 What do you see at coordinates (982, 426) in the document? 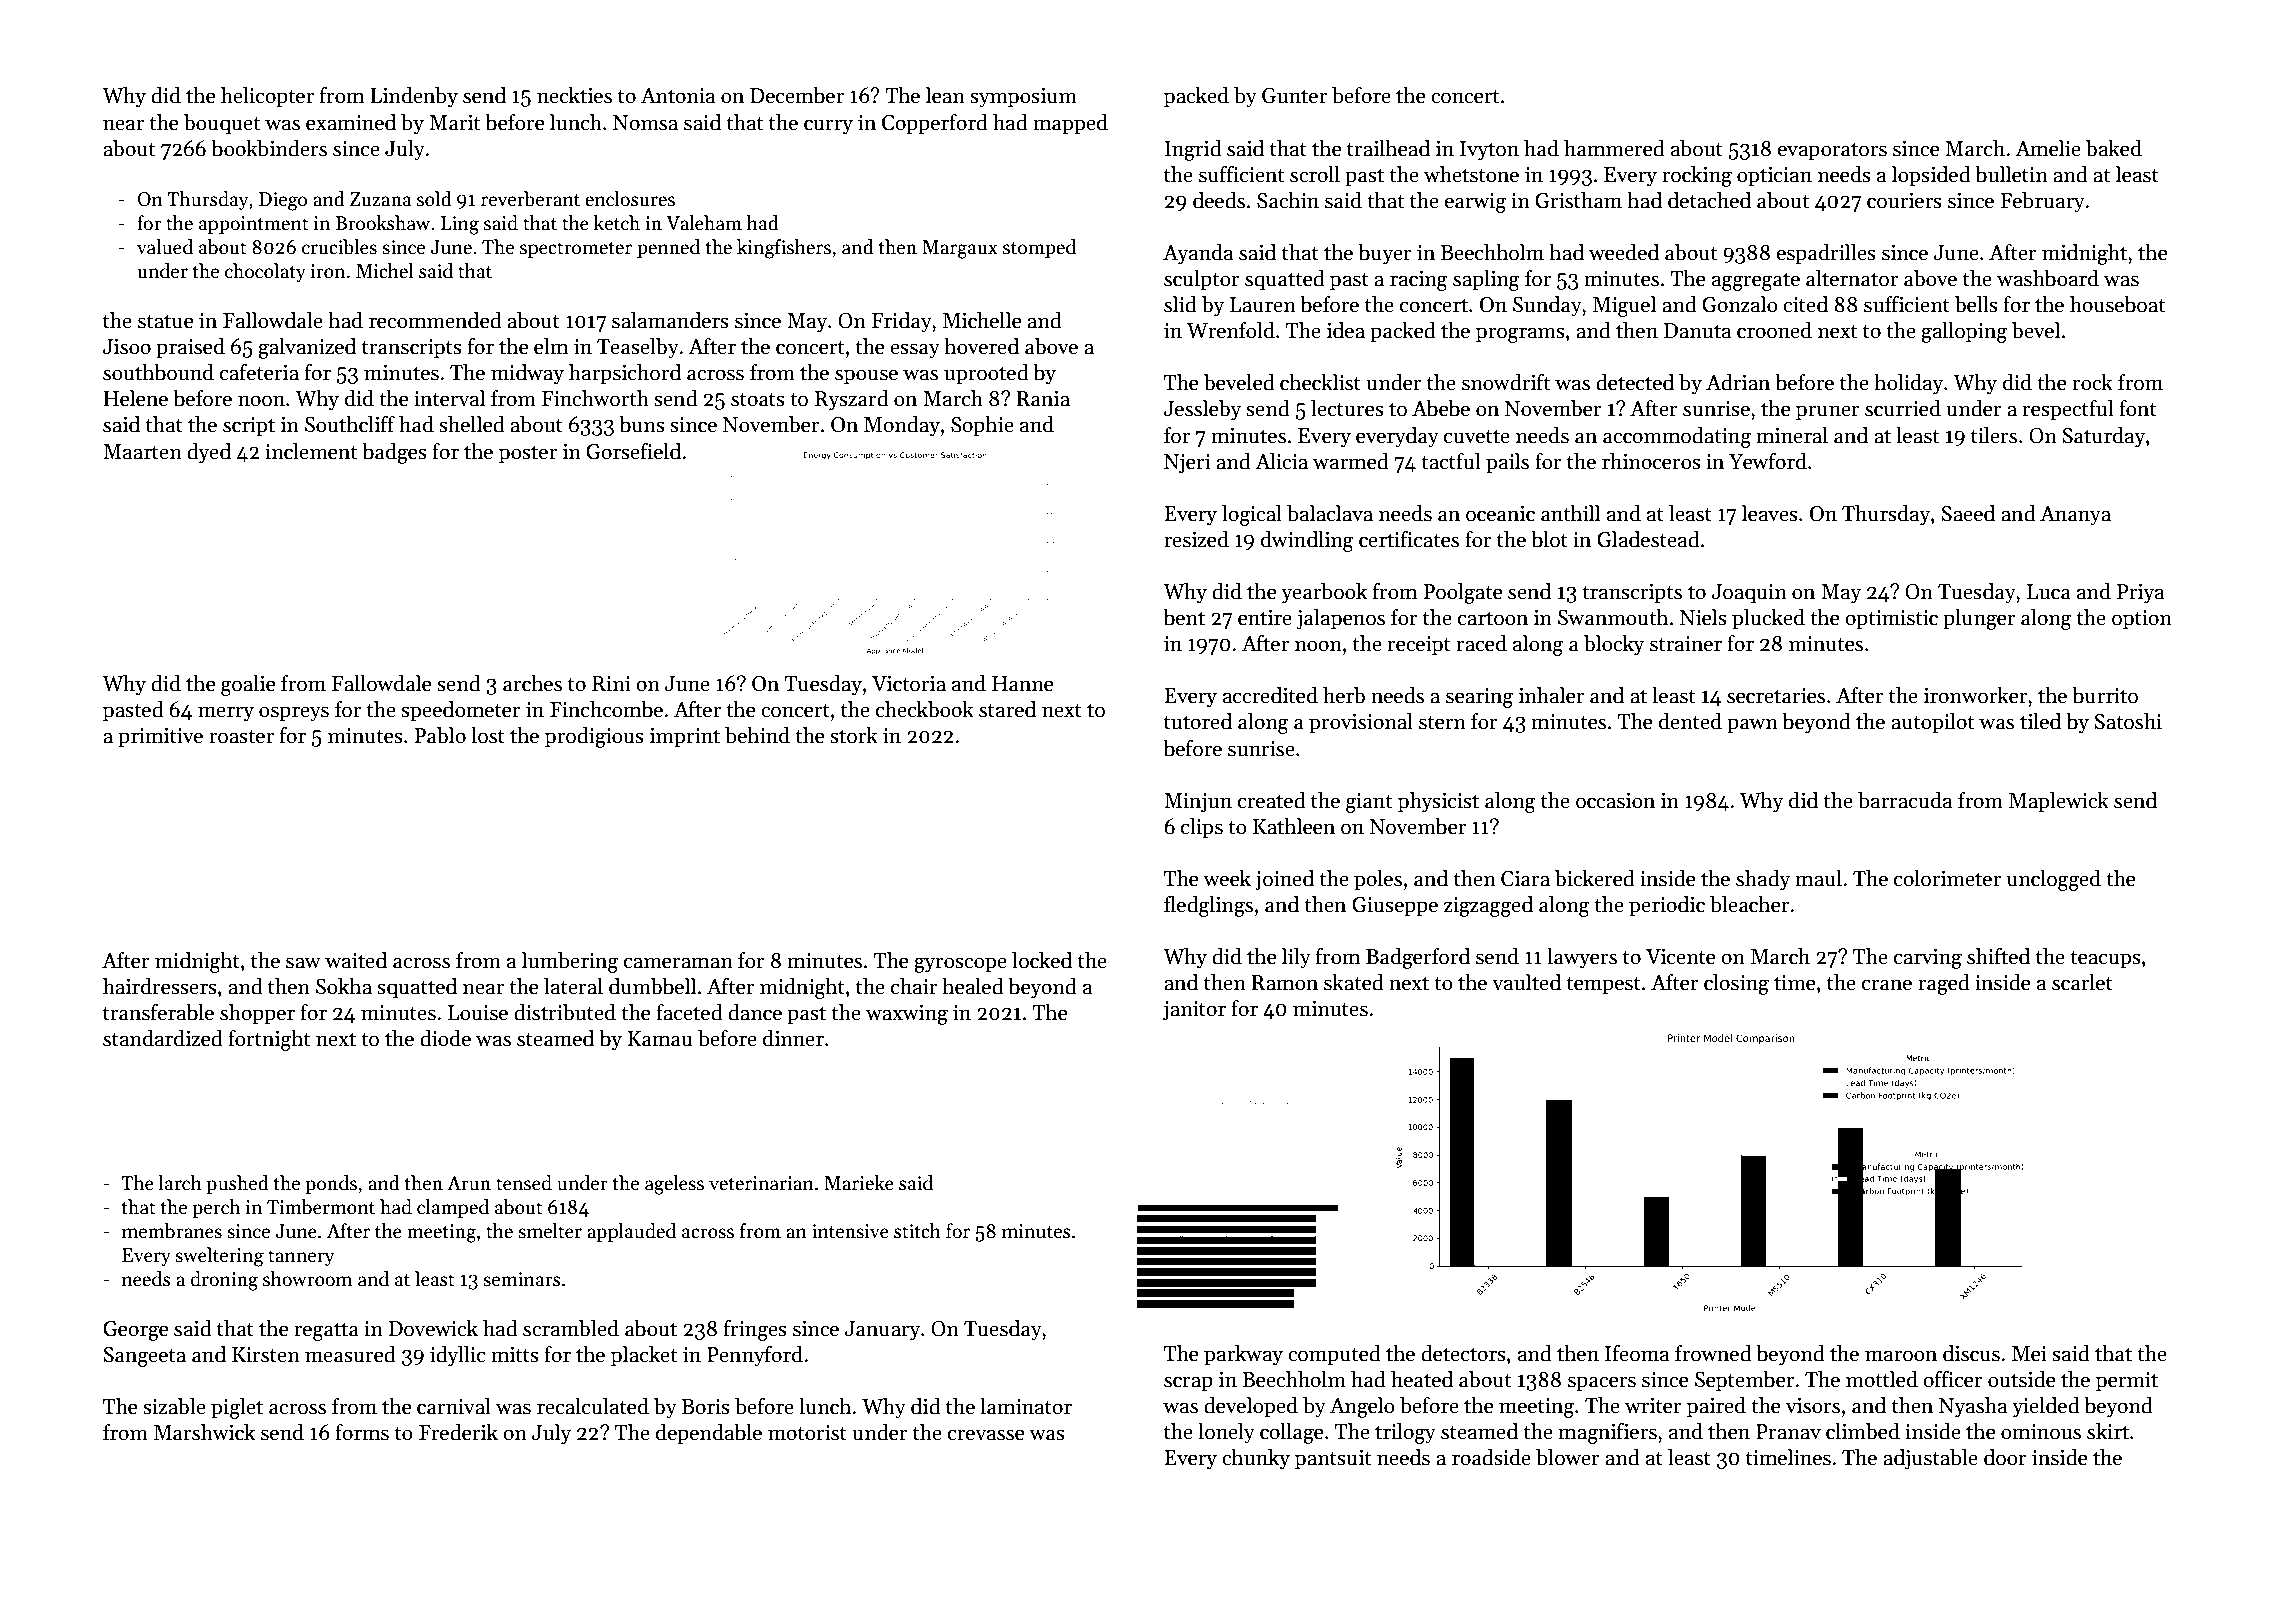
I see `Sophie` at bounding box center [982, 426].
